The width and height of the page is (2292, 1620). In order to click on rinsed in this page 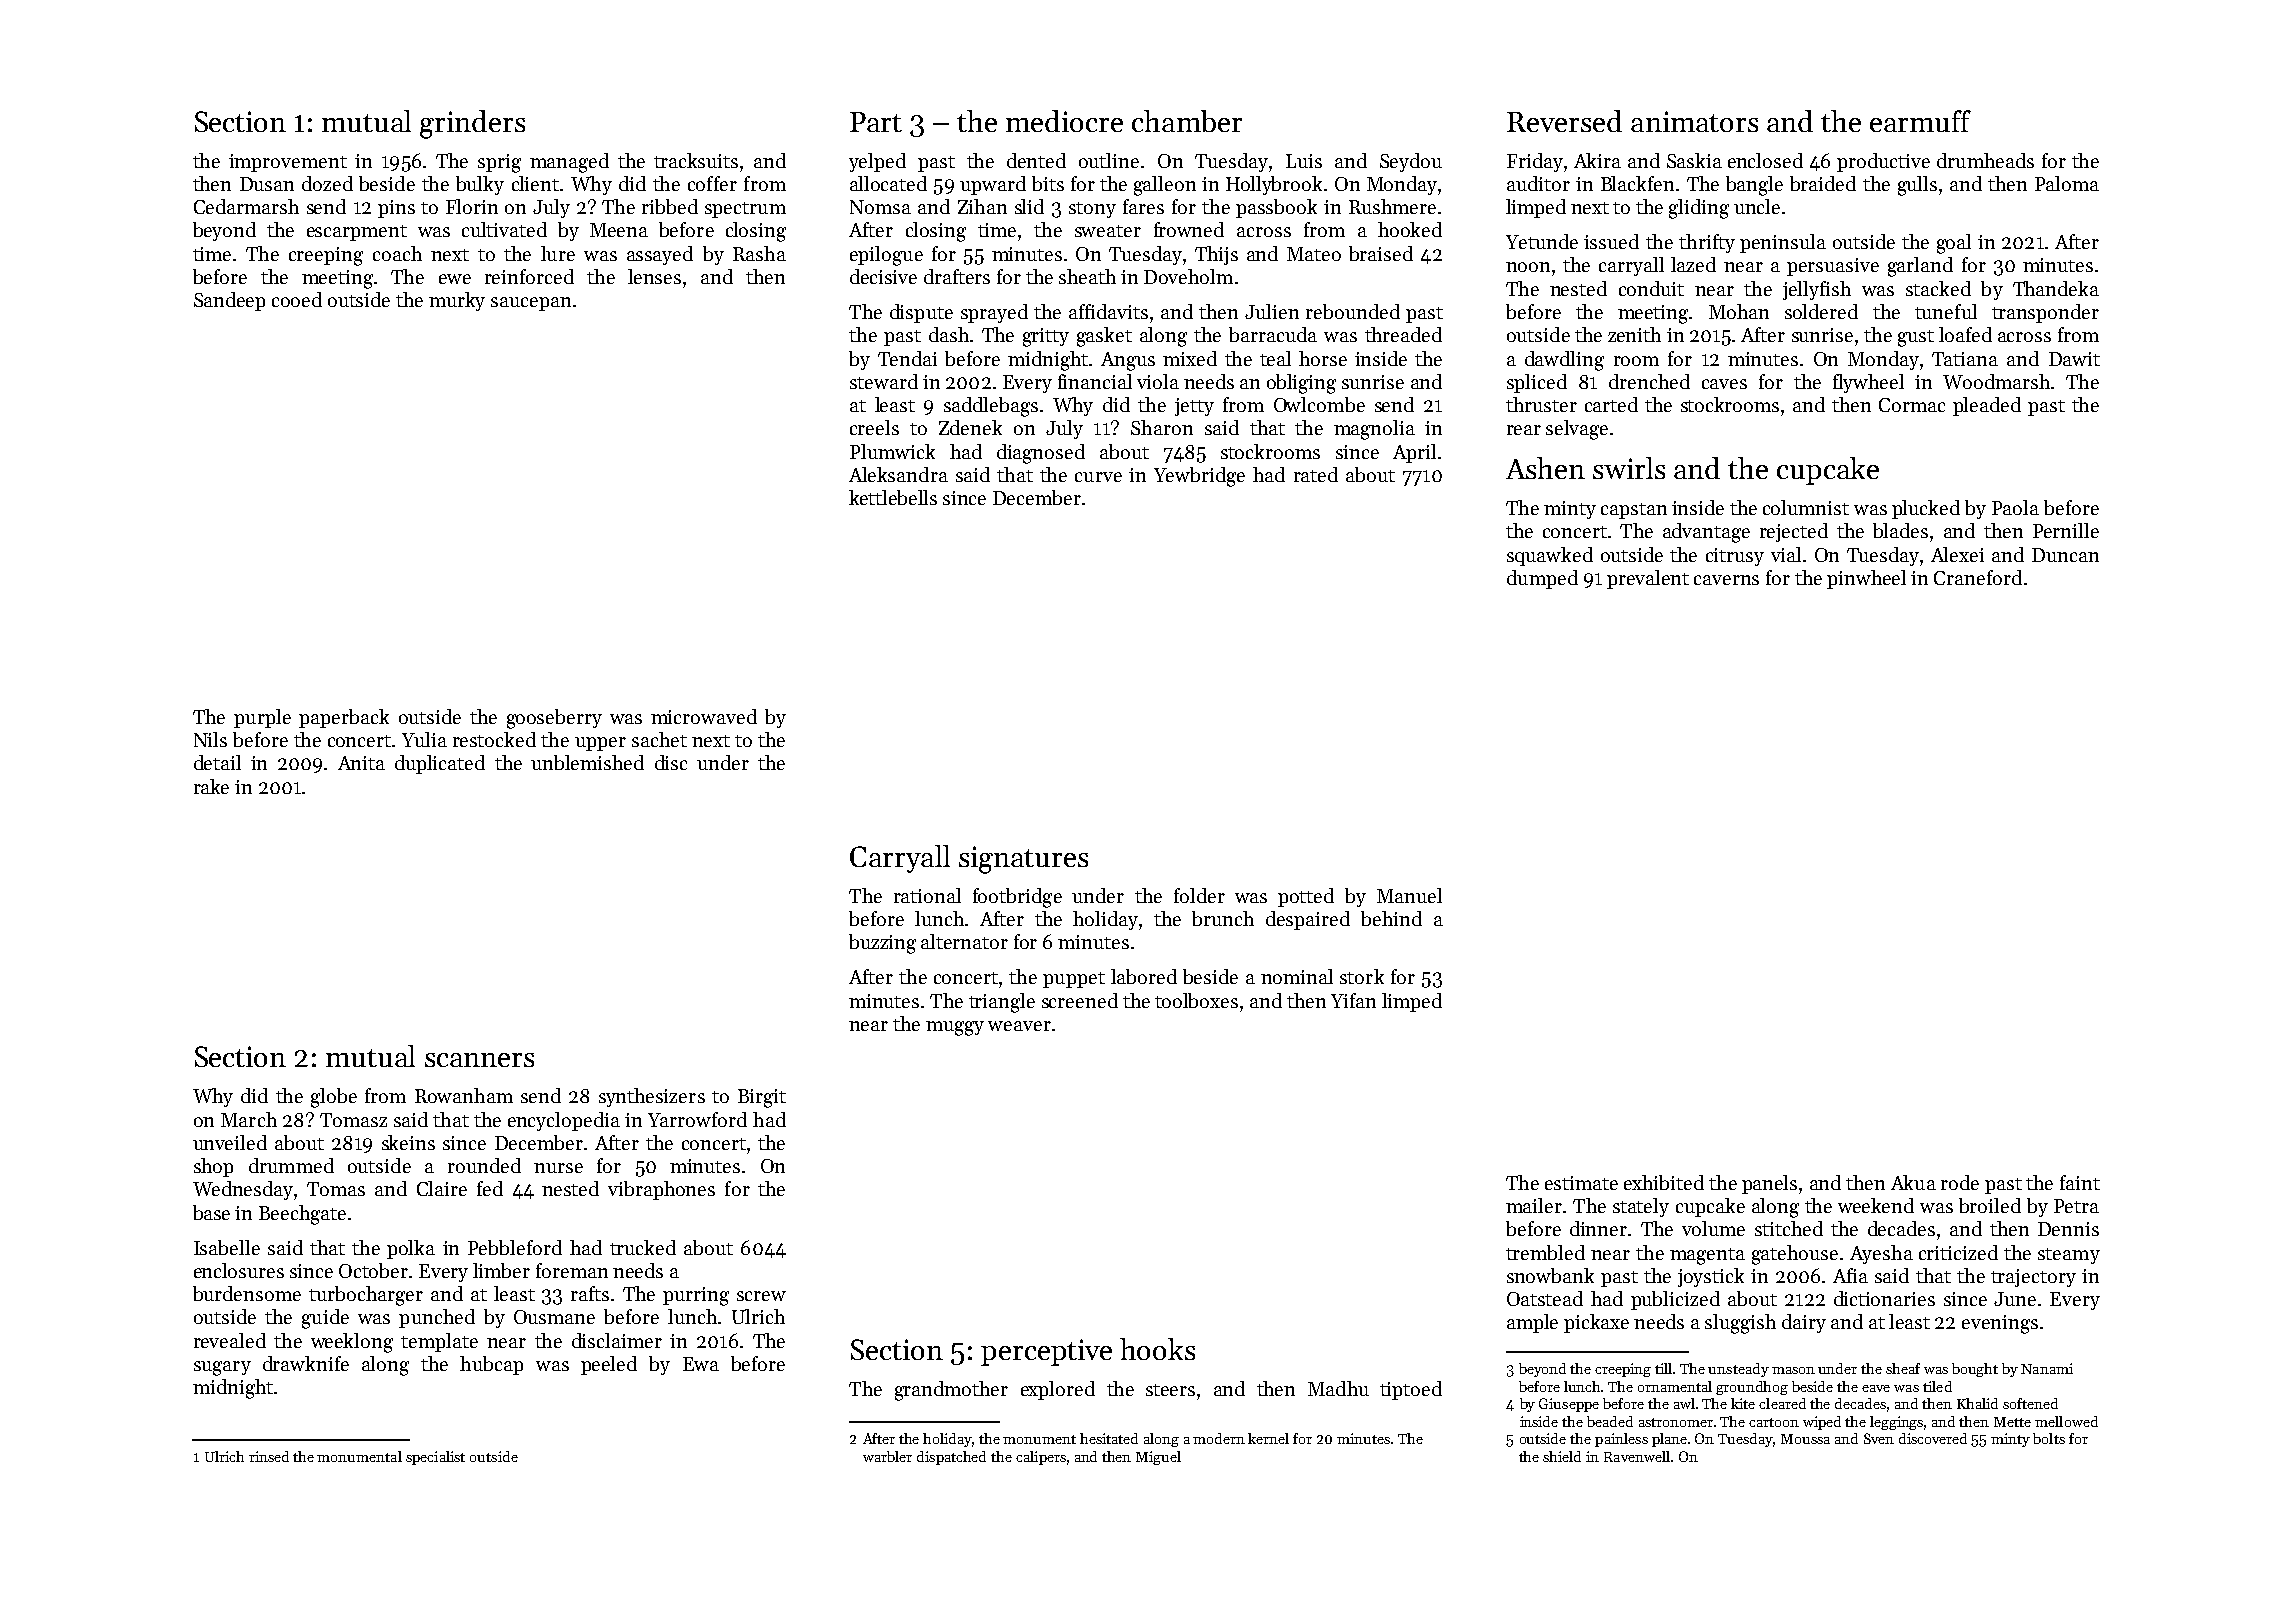, I will do `click(269, 1456)`.
